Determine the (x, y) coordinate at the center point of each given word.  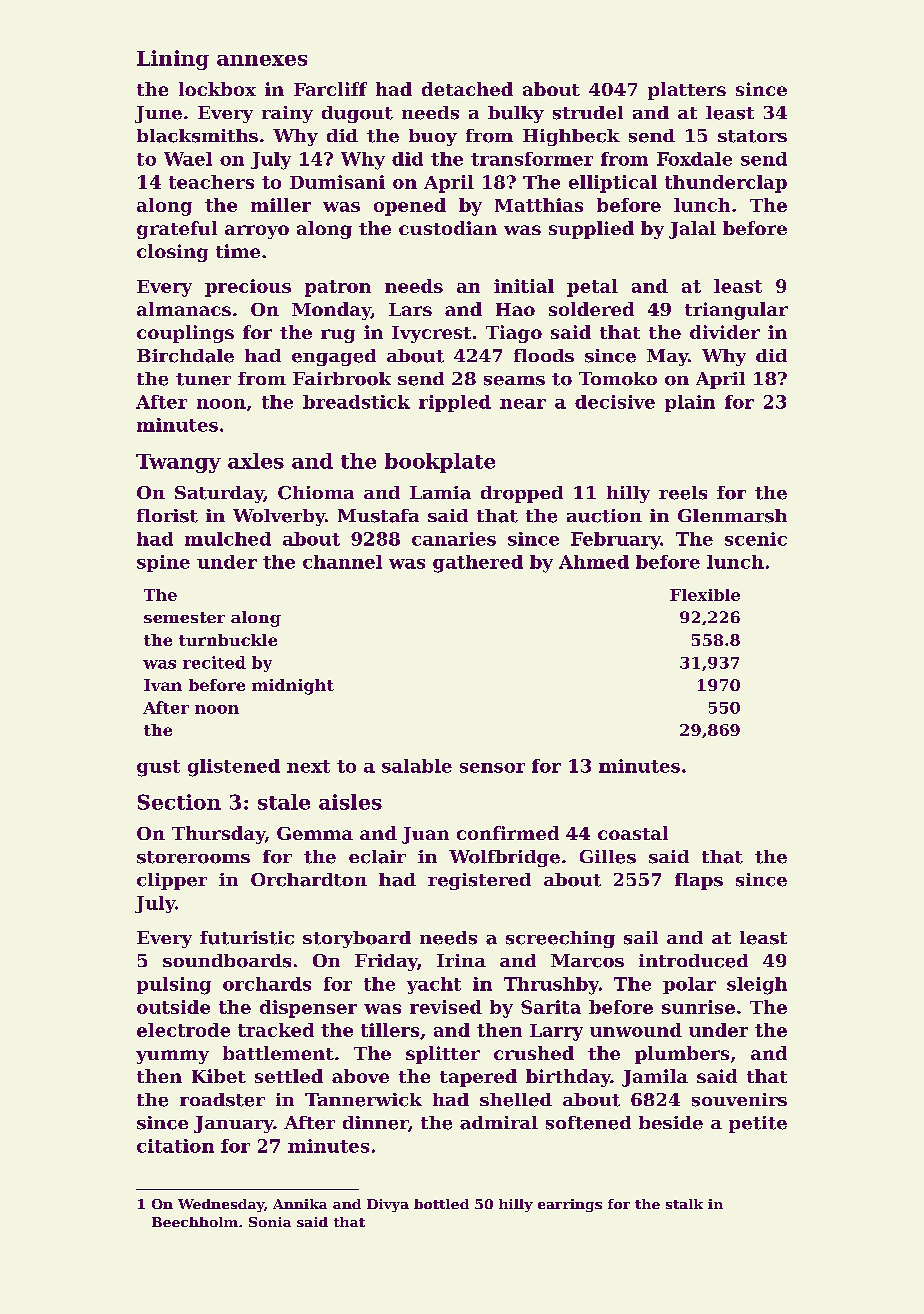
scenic (756, 539)
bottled (441, 1204)
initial (524, 286)
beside (671, 1123)
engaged (334, 357)
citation (175, 1146)
